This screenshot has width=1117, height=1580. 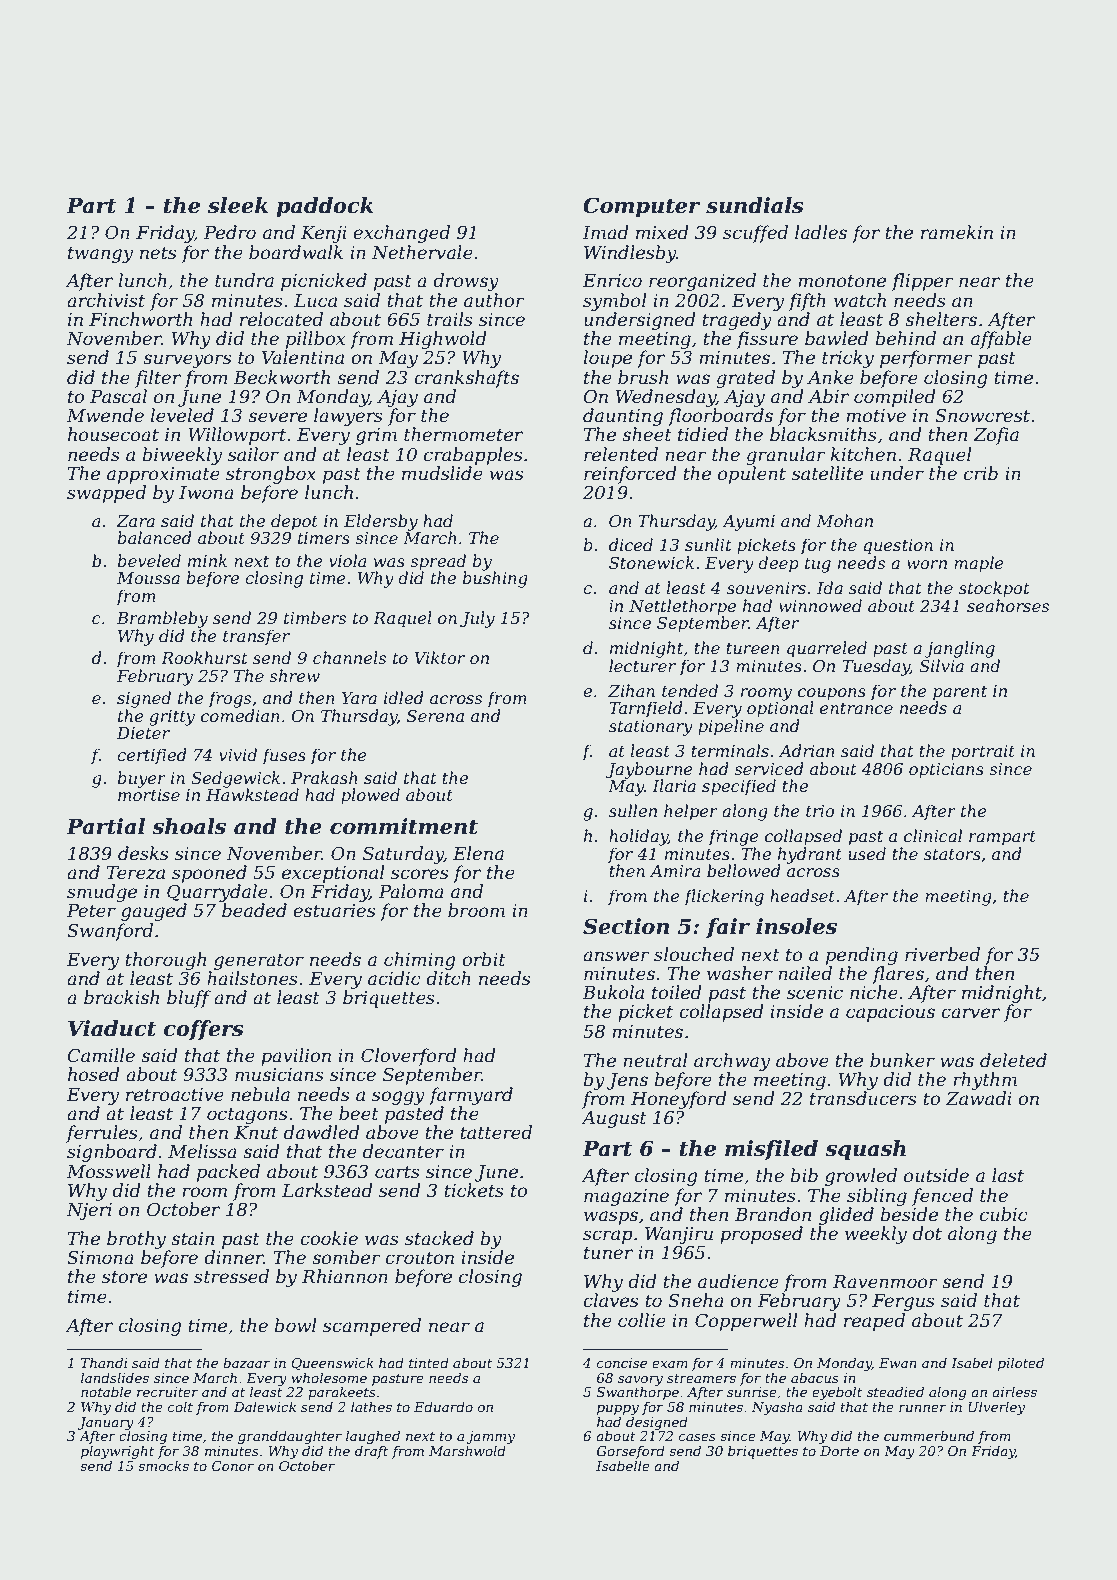 I want to click on fuses, so click(x=284, y=756).
